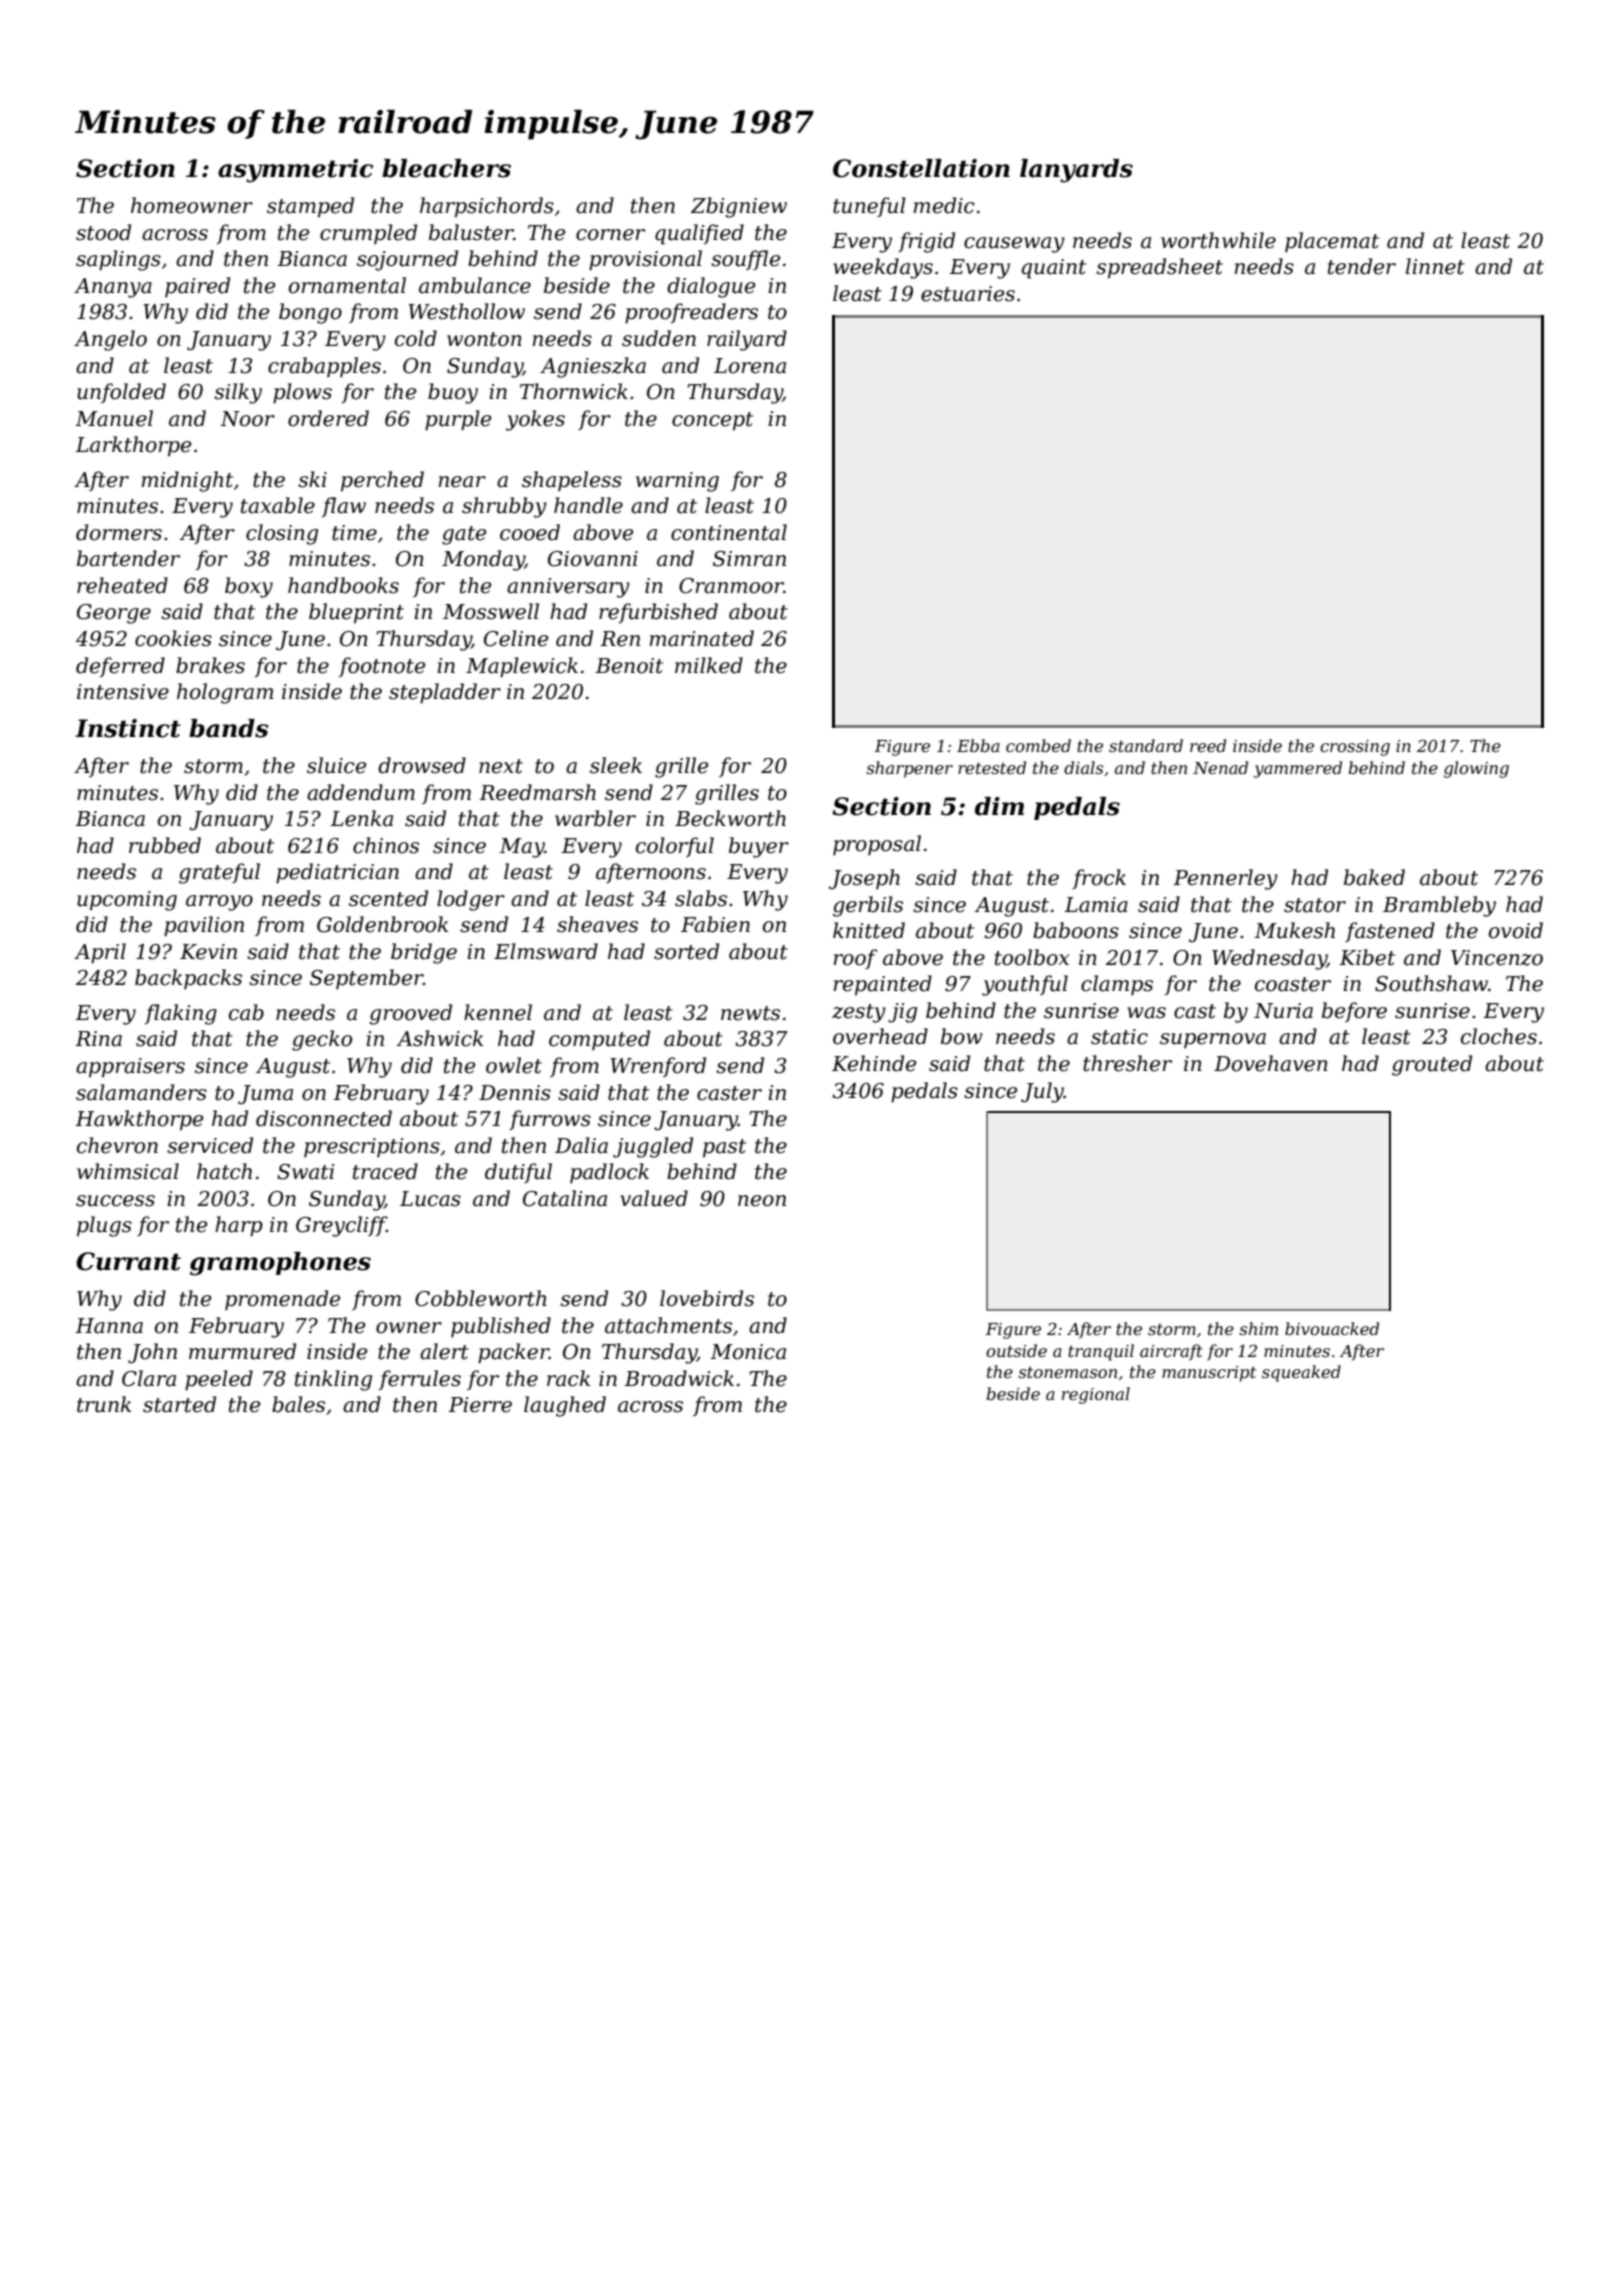 This screenshot has width=1620, height=2292. Describe the element at coordinates (422, 765) in the screenshot. I see `drowsed` at that location.
